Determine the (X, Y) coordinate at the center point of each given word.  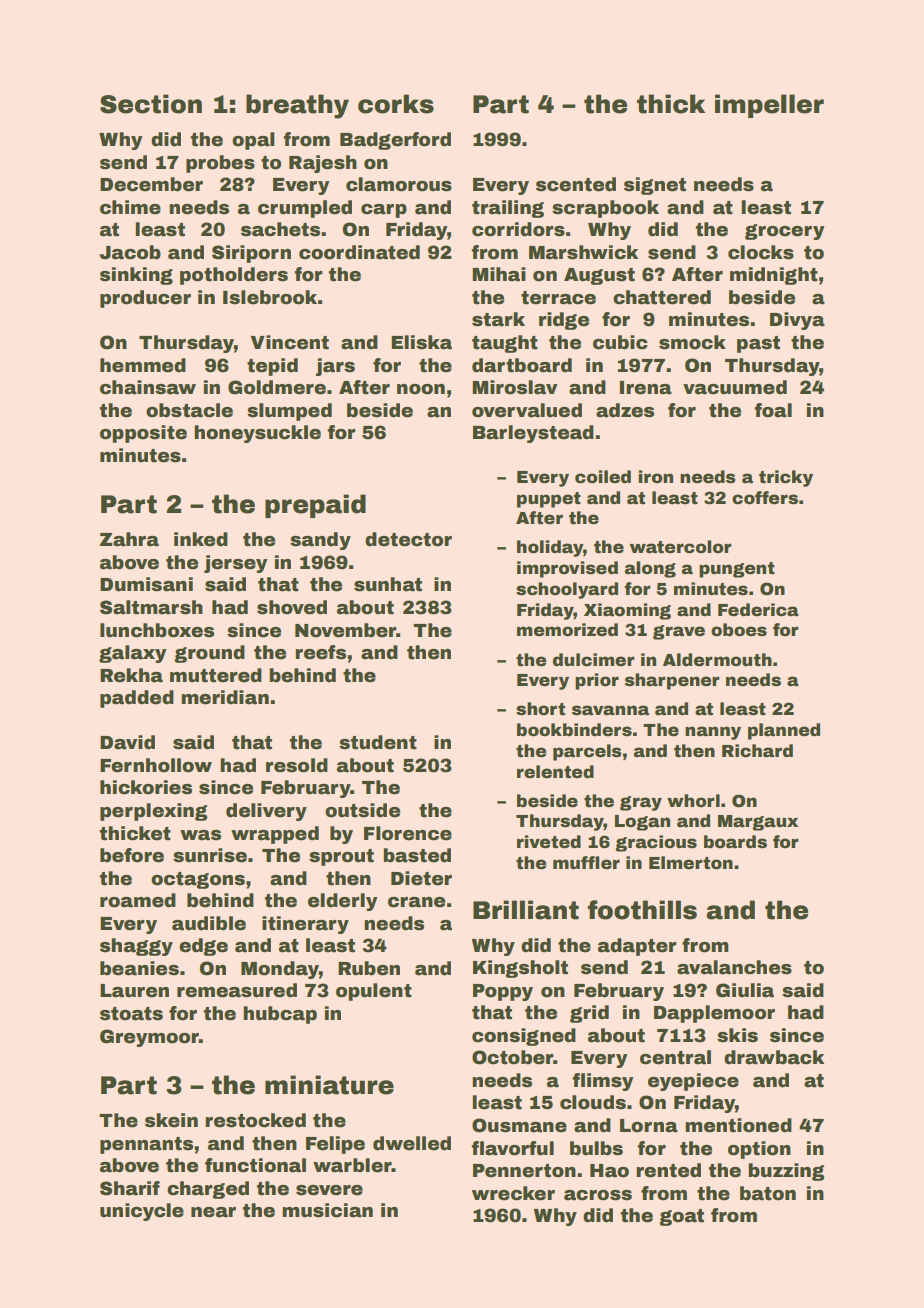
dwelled (412, 1143)
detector (408, 539)
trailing (508, 209)
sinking (136, 276)
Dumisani (146, 584)
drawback (774, 1057)
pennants (146, 1145)
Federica (758, 610)
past (758, 344)
